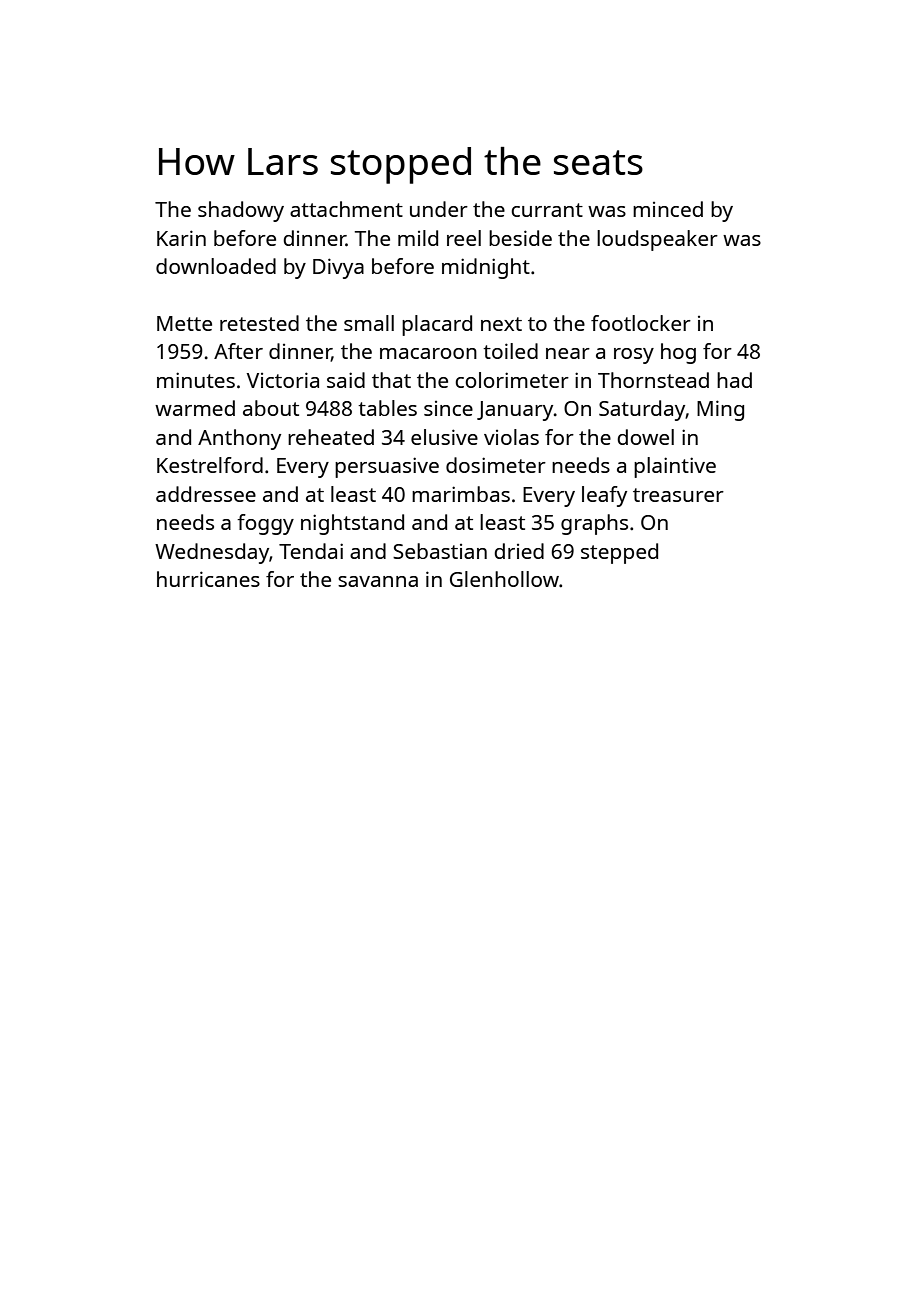 This screenshot has height=1311, width=924. Describe the element at coordinates (210, 465) in the screenshot. I see `Kestrelford` at that location.
